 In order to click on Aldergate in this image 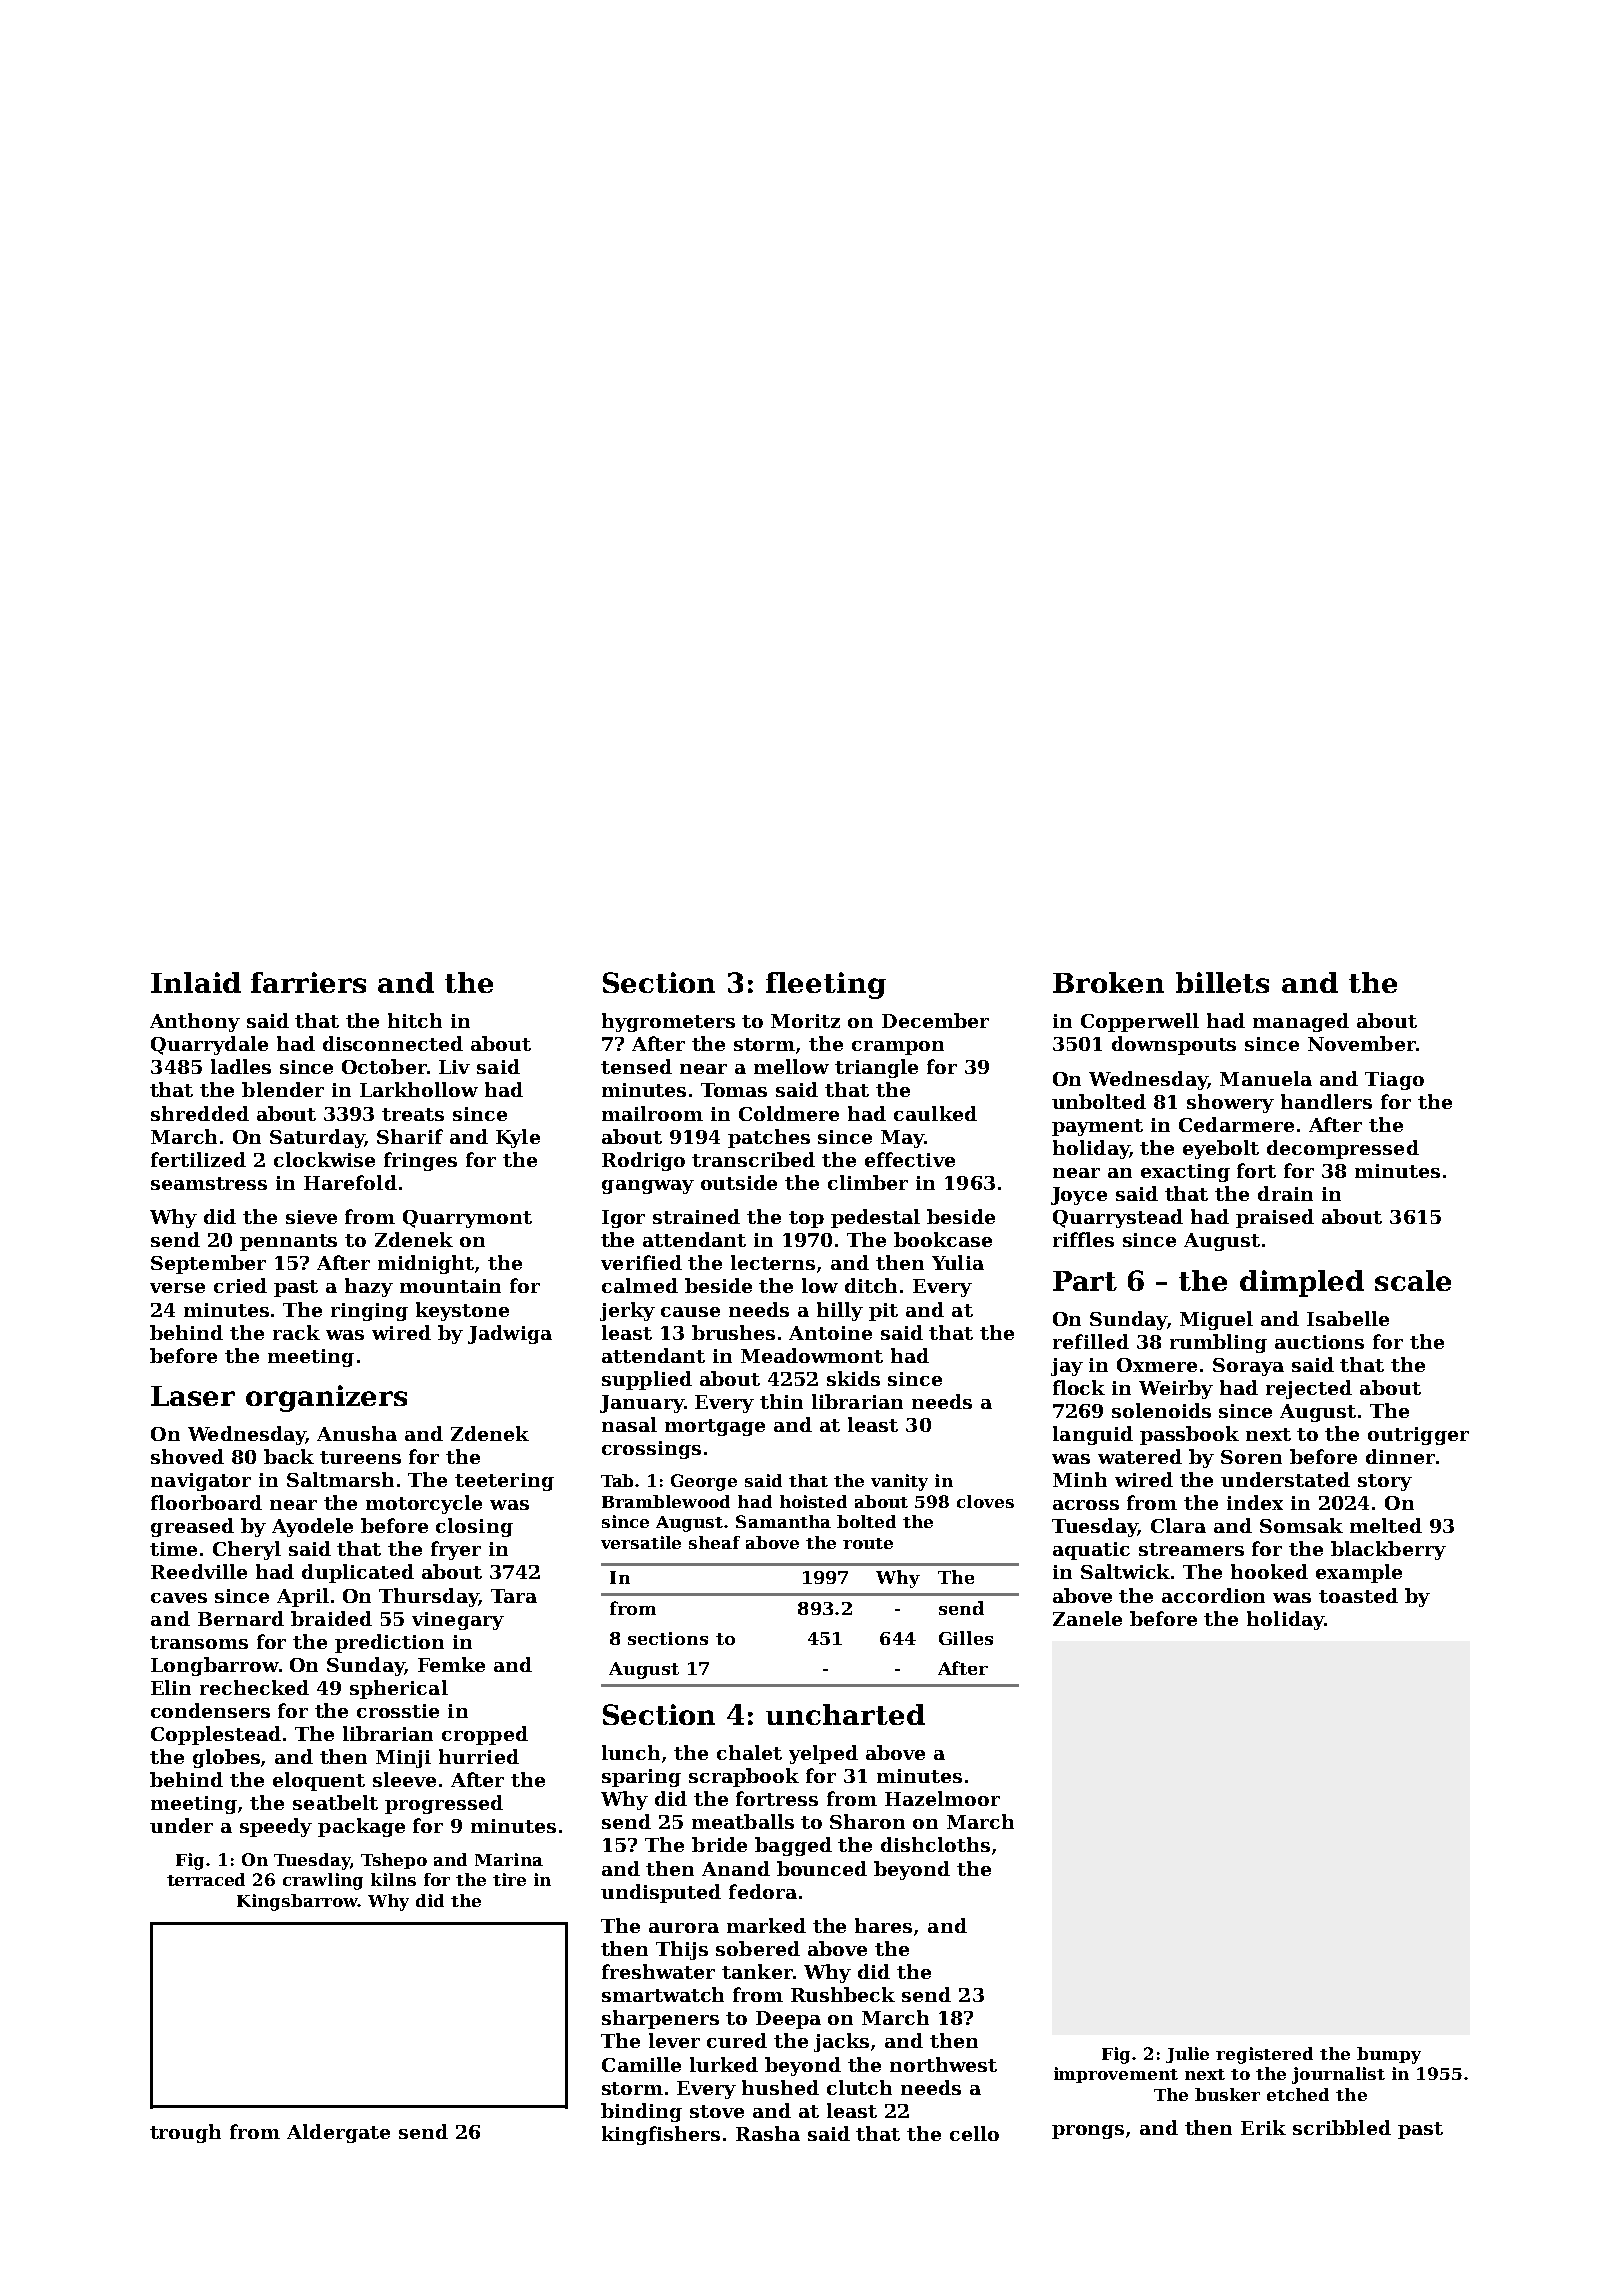, I will do `click(338, 2133)`.
